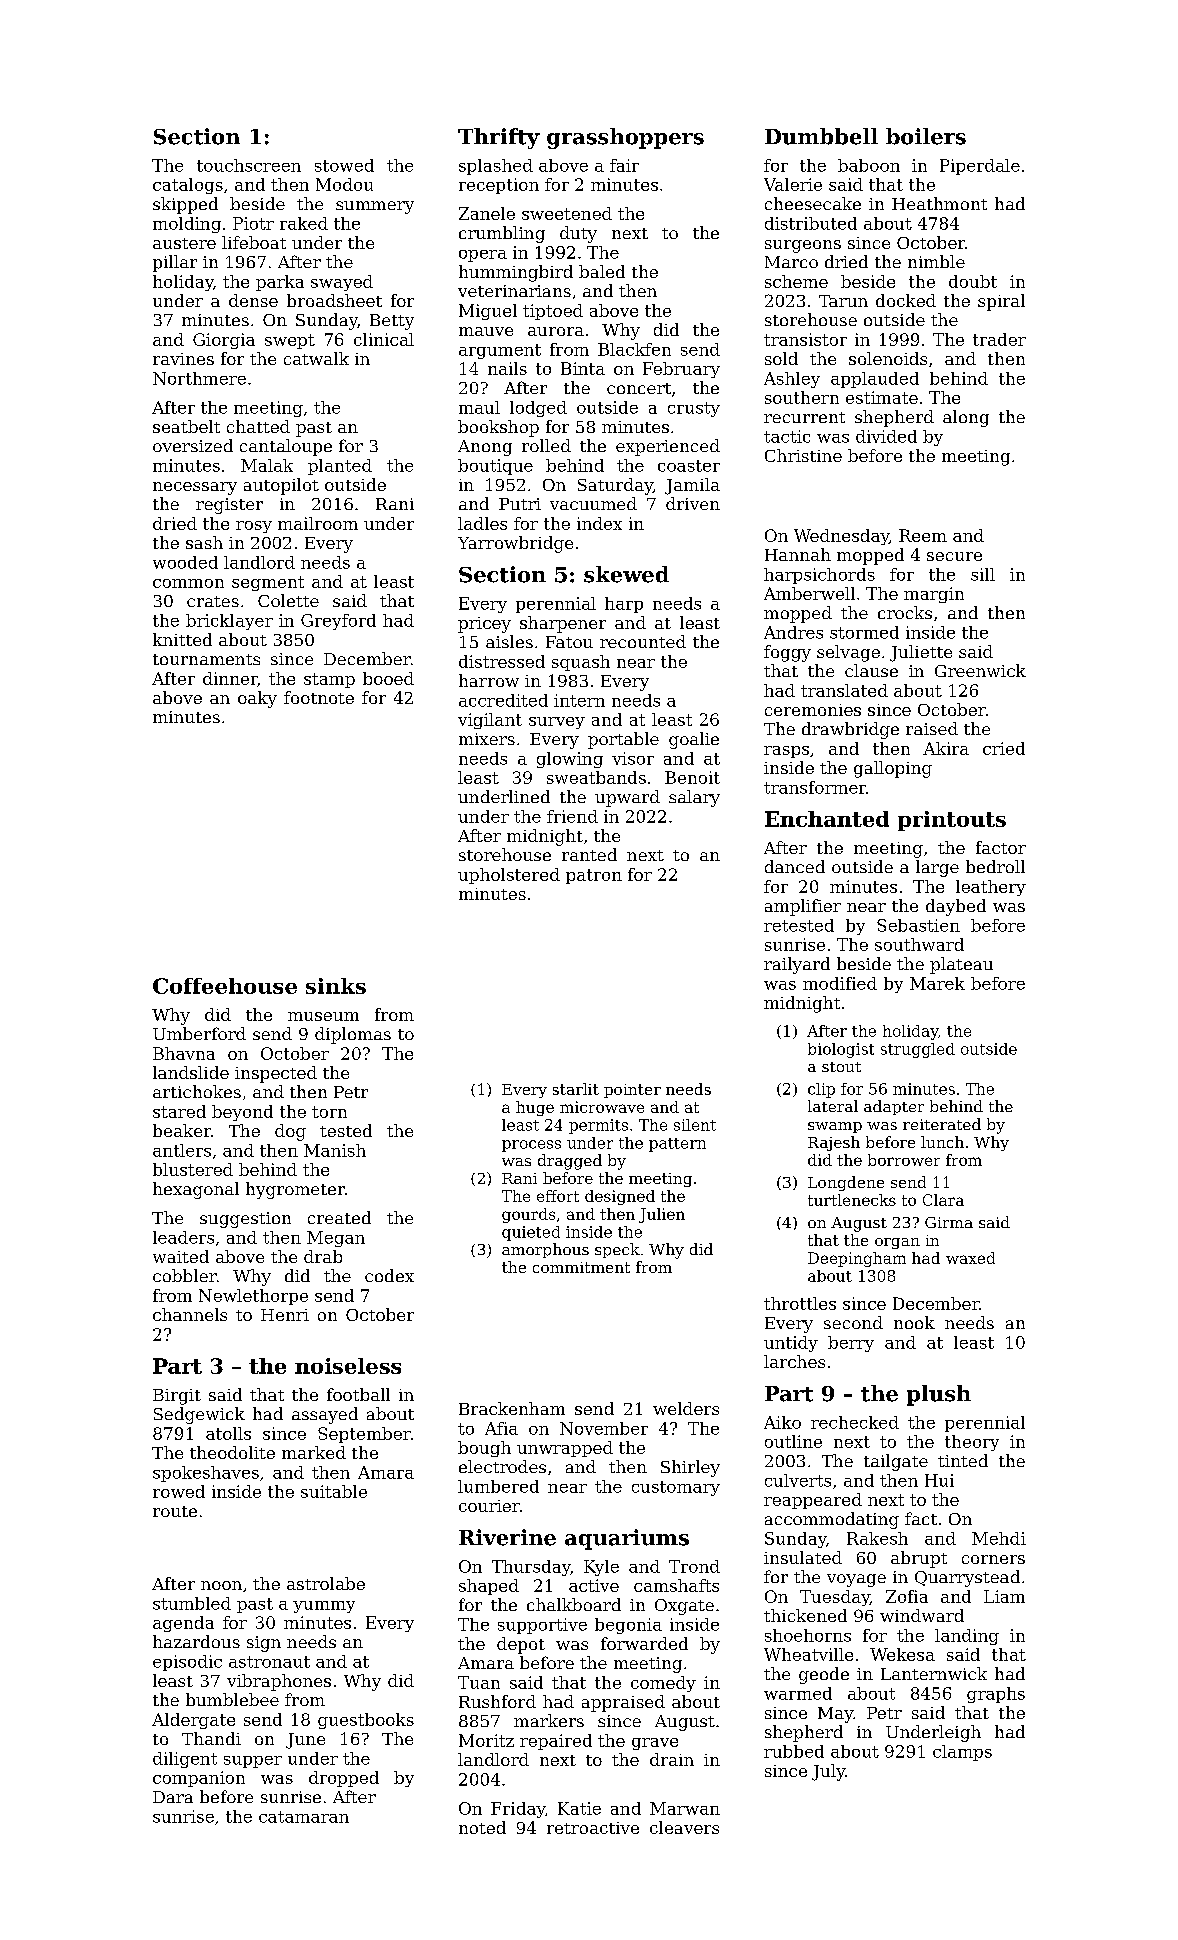  I want to click on stowed, so click(344, 165).
